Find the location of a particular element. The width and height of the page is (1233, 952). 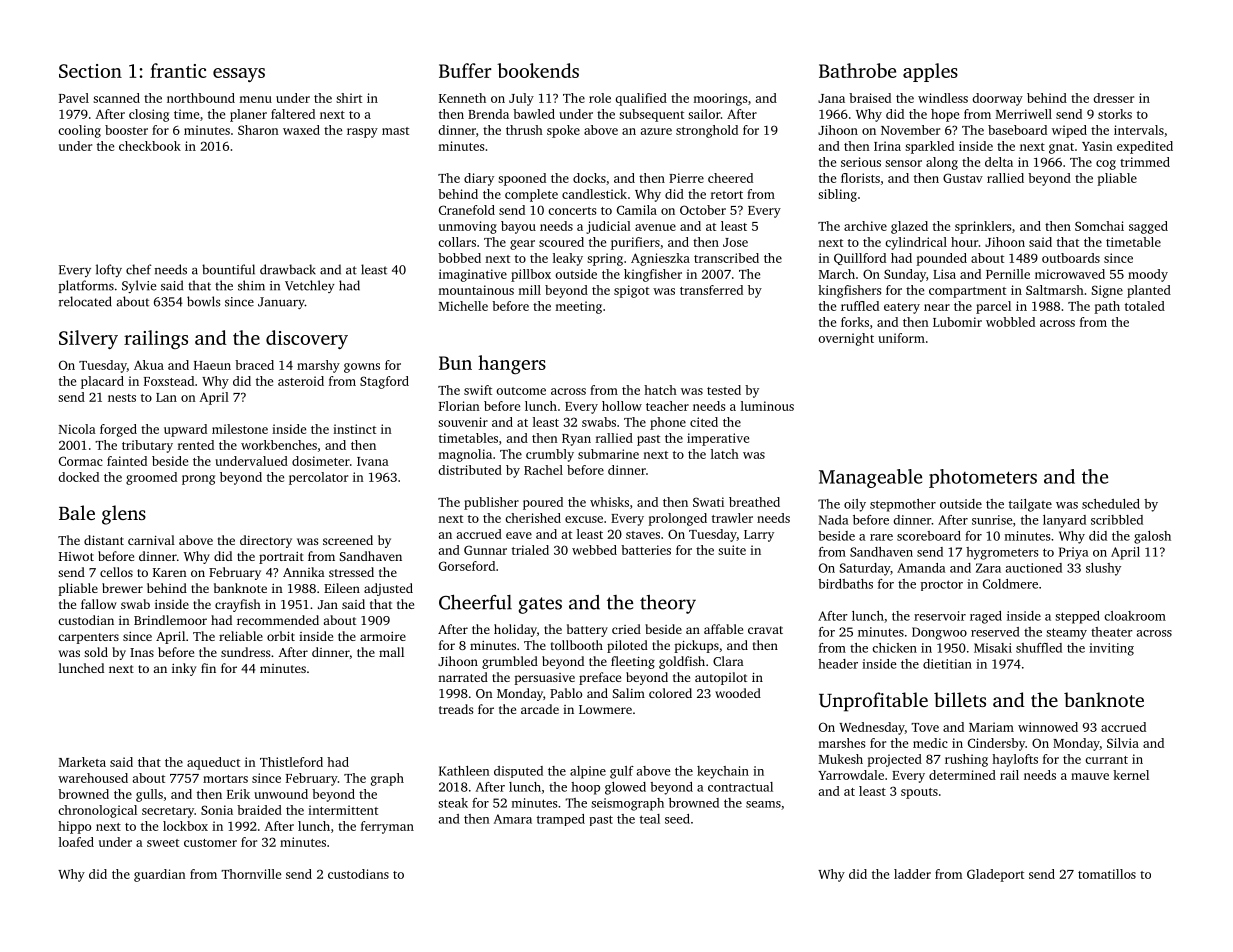

Unprofitable is located at coordinates (873, 702).
